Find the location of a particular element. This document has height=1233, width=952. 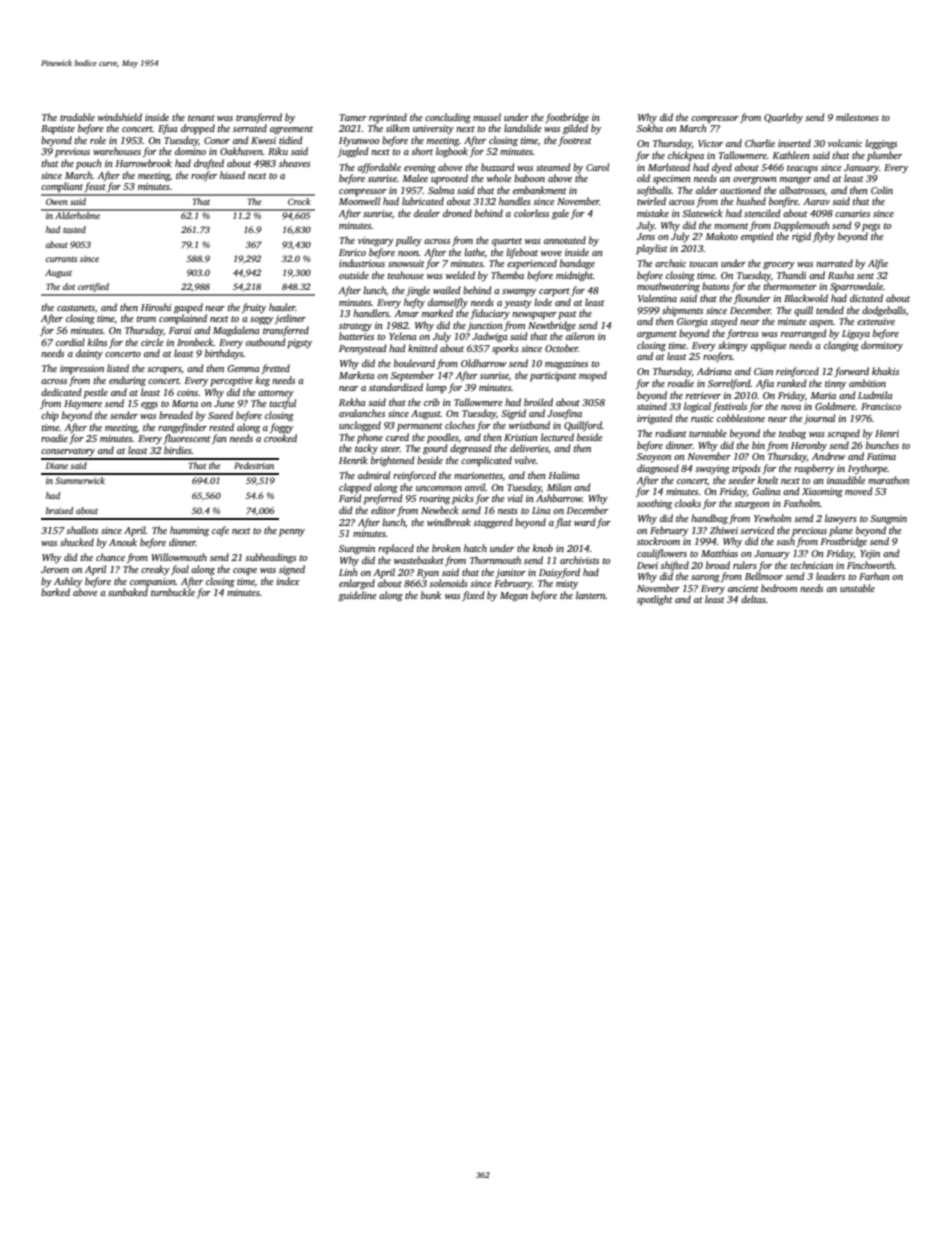

Colin is located at coordinates (882, 190).
